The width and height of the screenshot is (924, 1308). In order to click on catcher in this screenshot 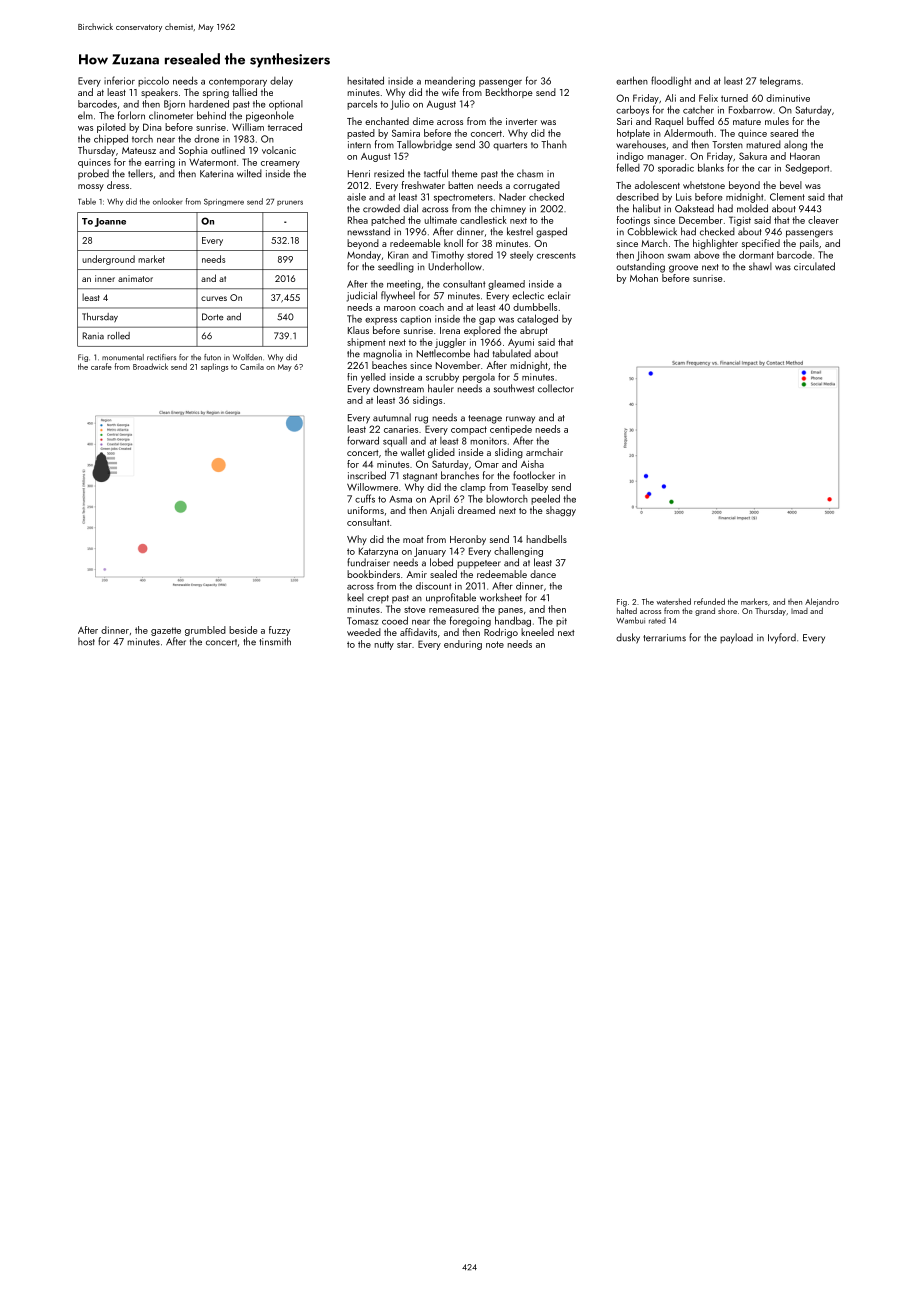, I will do `click(698, 110)`.
